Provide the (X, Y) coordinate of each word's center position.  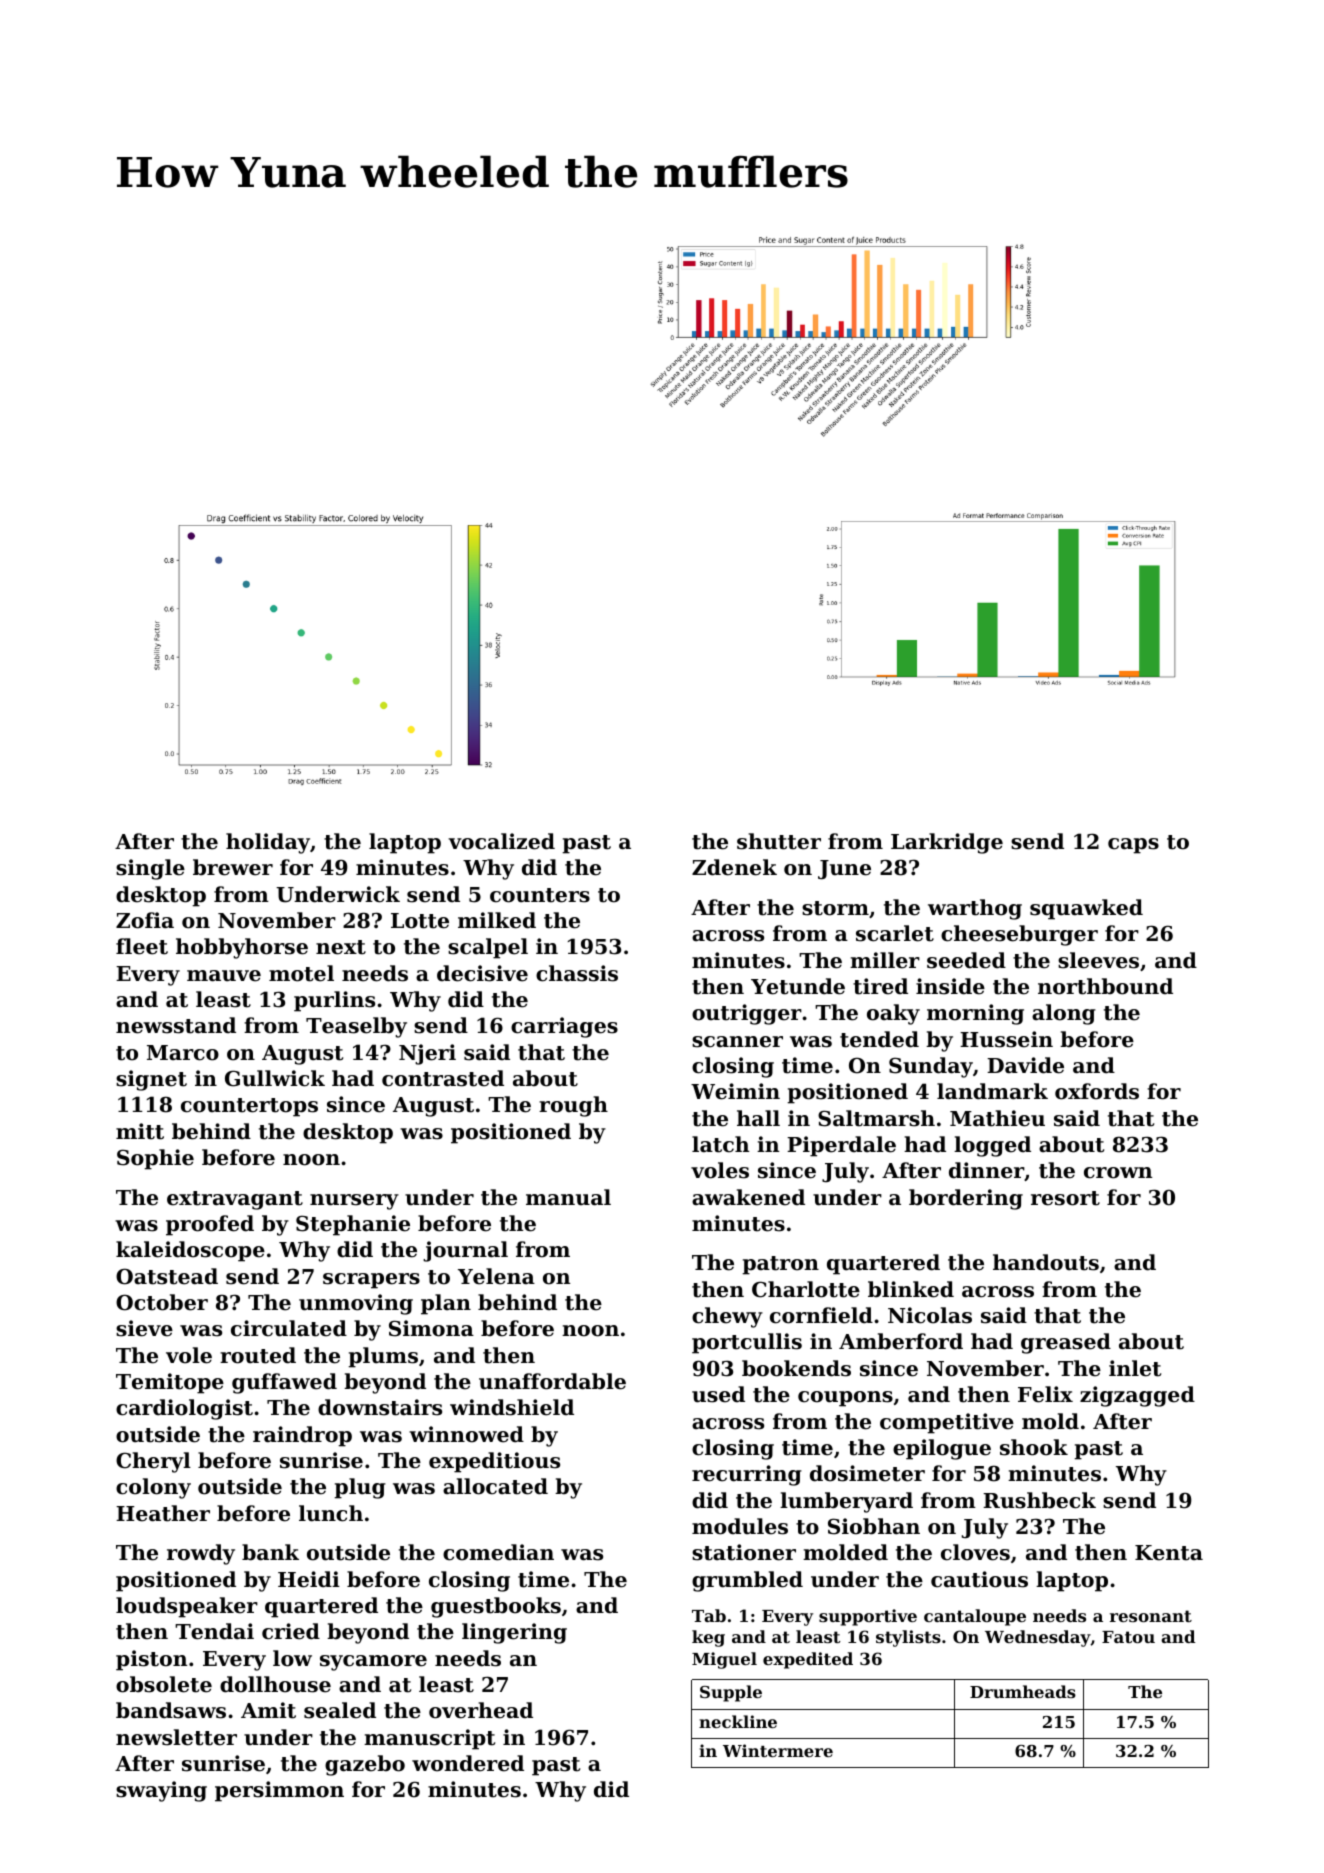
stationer (744, 1552)
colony (153, 1488)
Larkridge (947, 843)
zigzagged (1137, 1396)
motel (301, 973)
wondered (468, 1763)
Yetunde (798, 986)
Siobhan (874, 1526)
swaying (161, 1791)
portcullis (747, 1343)
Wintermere (778, 1750)
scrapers (371, 1281)
